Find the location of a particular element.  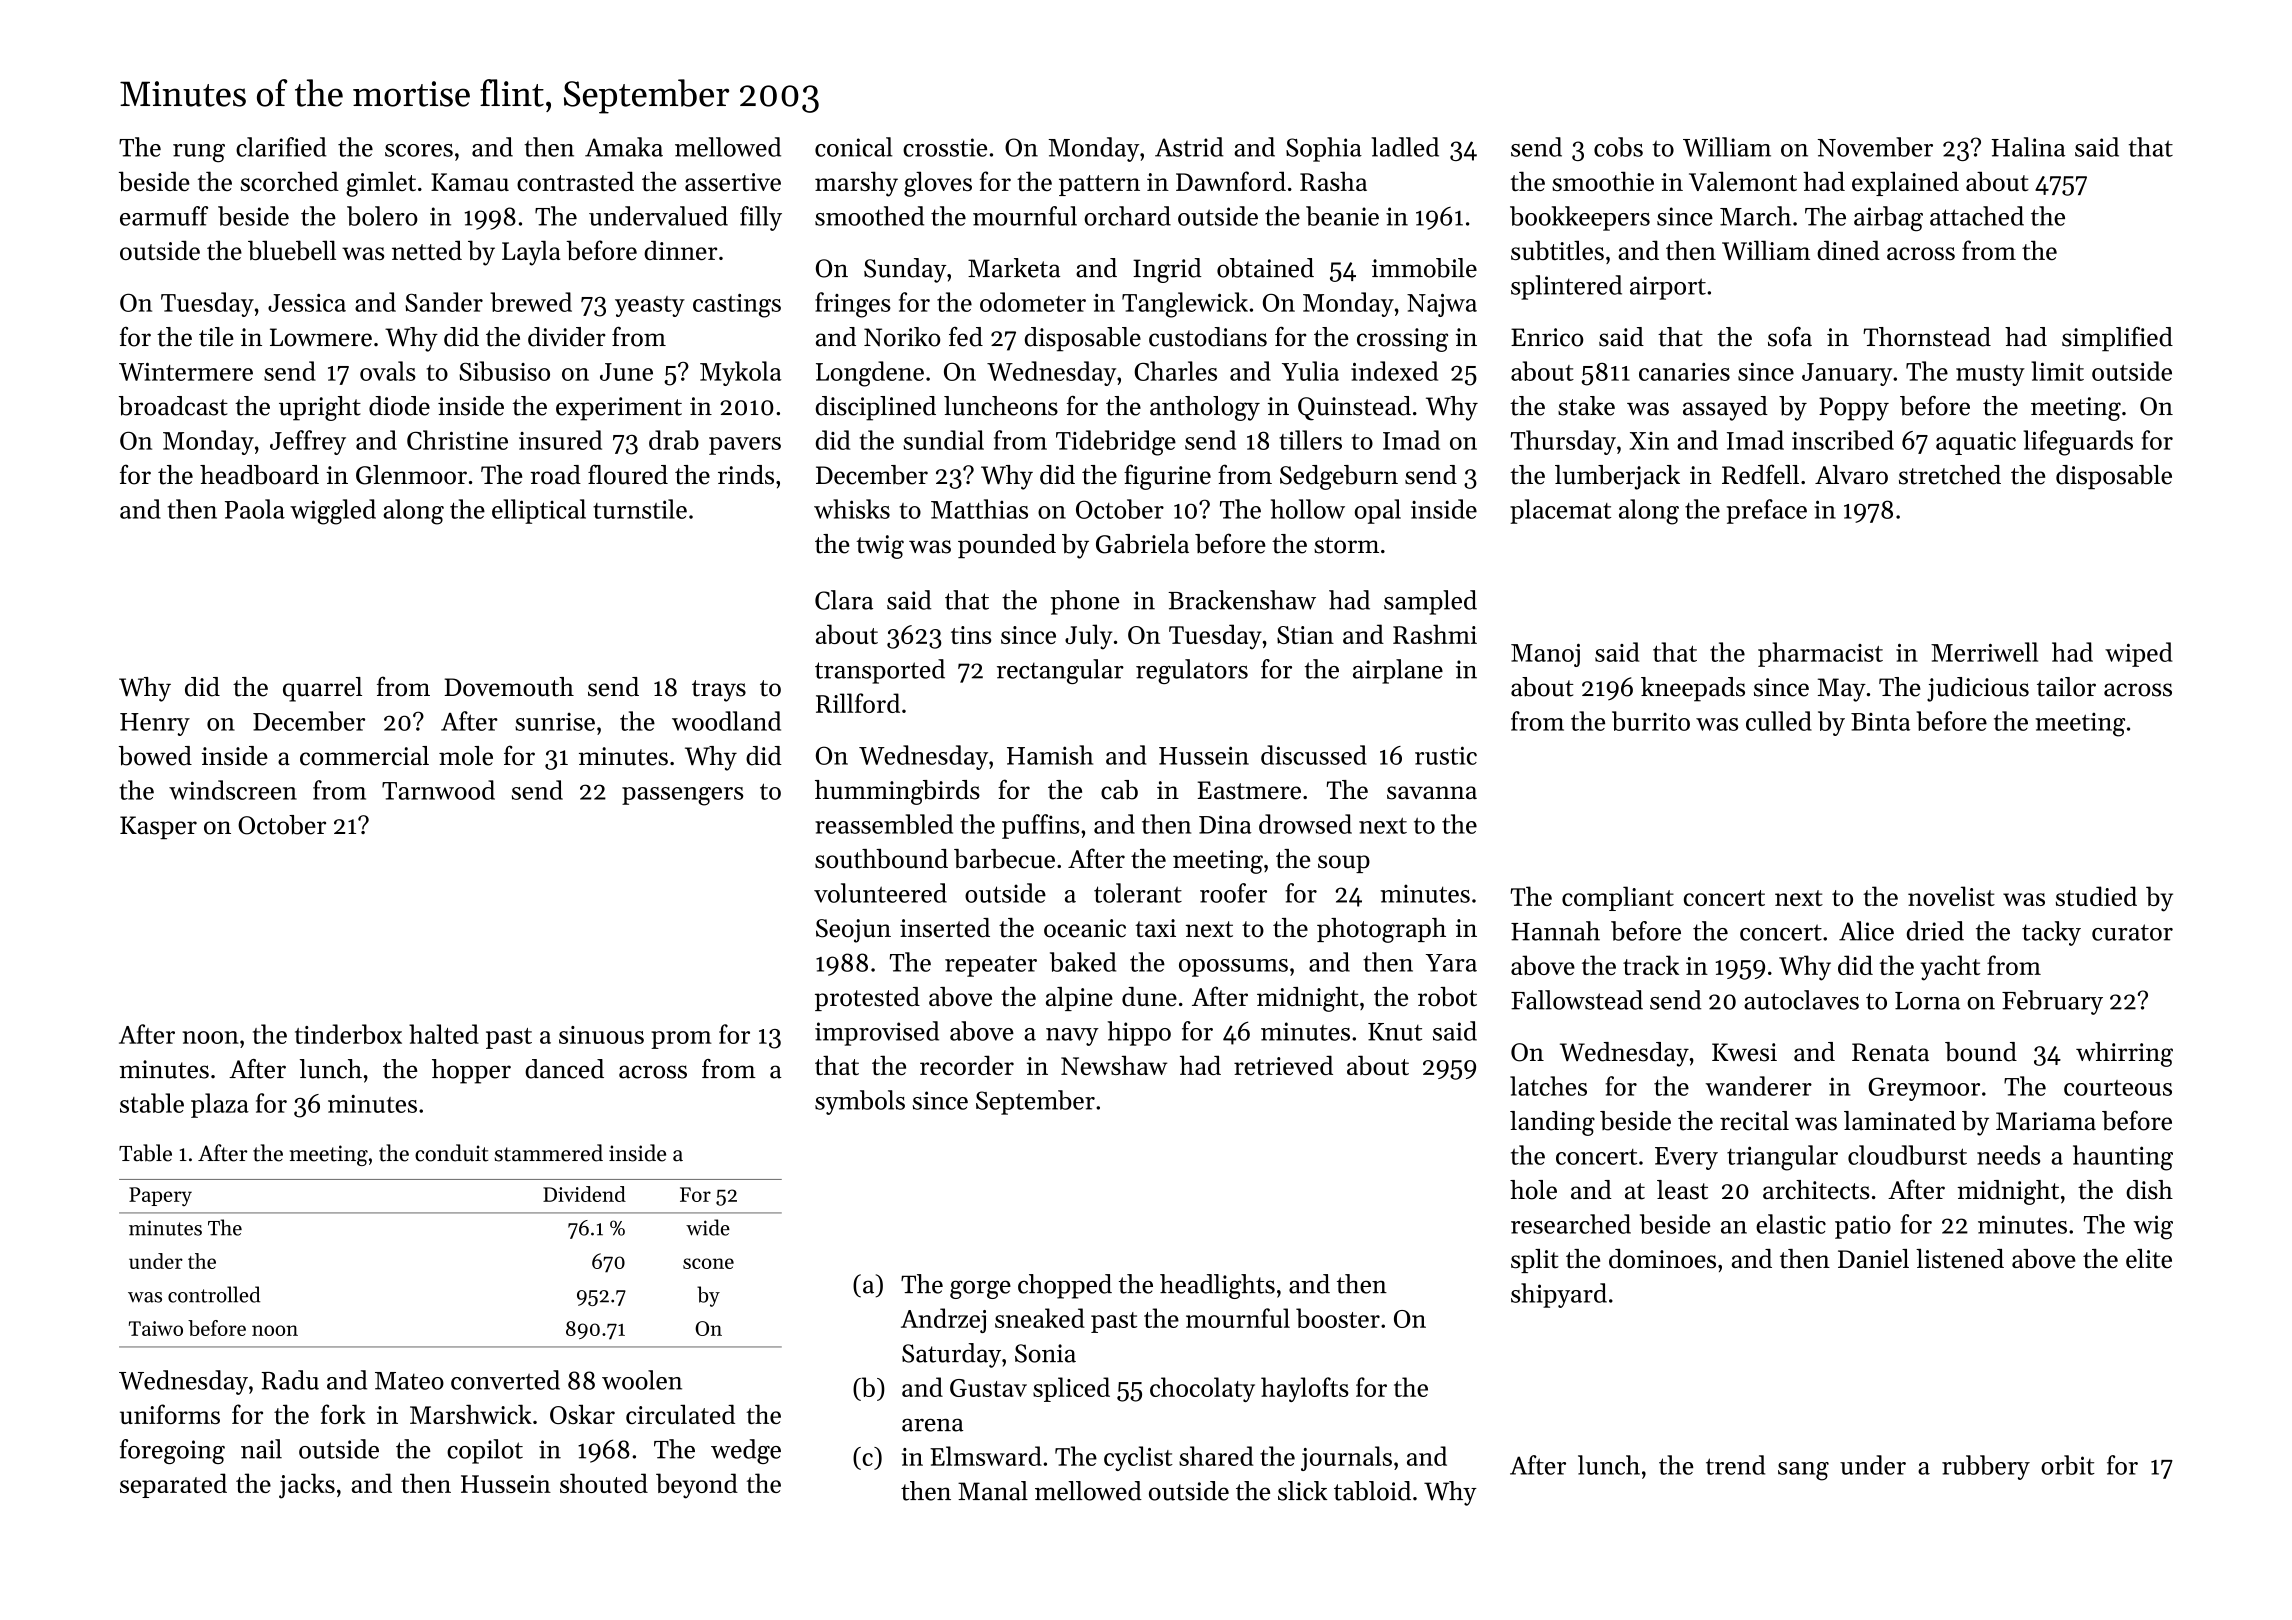

controlled is located at coordinates (214, 1294).
